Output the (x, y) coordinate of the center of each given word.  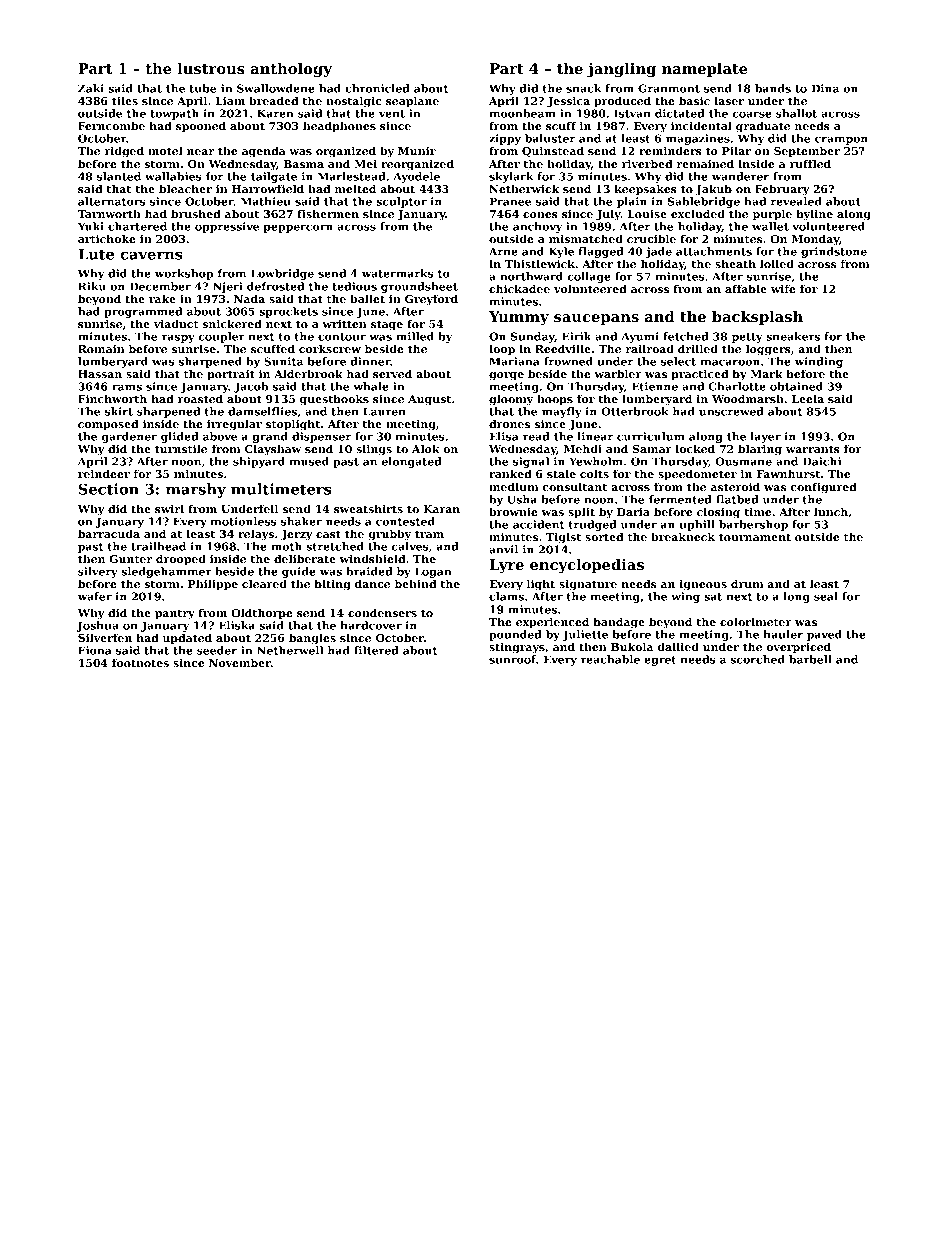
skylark (511, 177)
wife (783, 289)
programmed (143, 312)
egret (660, 661)
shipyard (259, 462)
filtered (376, 650)
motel (165, 150)
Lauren (384, 411)
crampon (841, 140)
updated (187, 639)
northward (531, 276)
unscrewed (731, 411)
